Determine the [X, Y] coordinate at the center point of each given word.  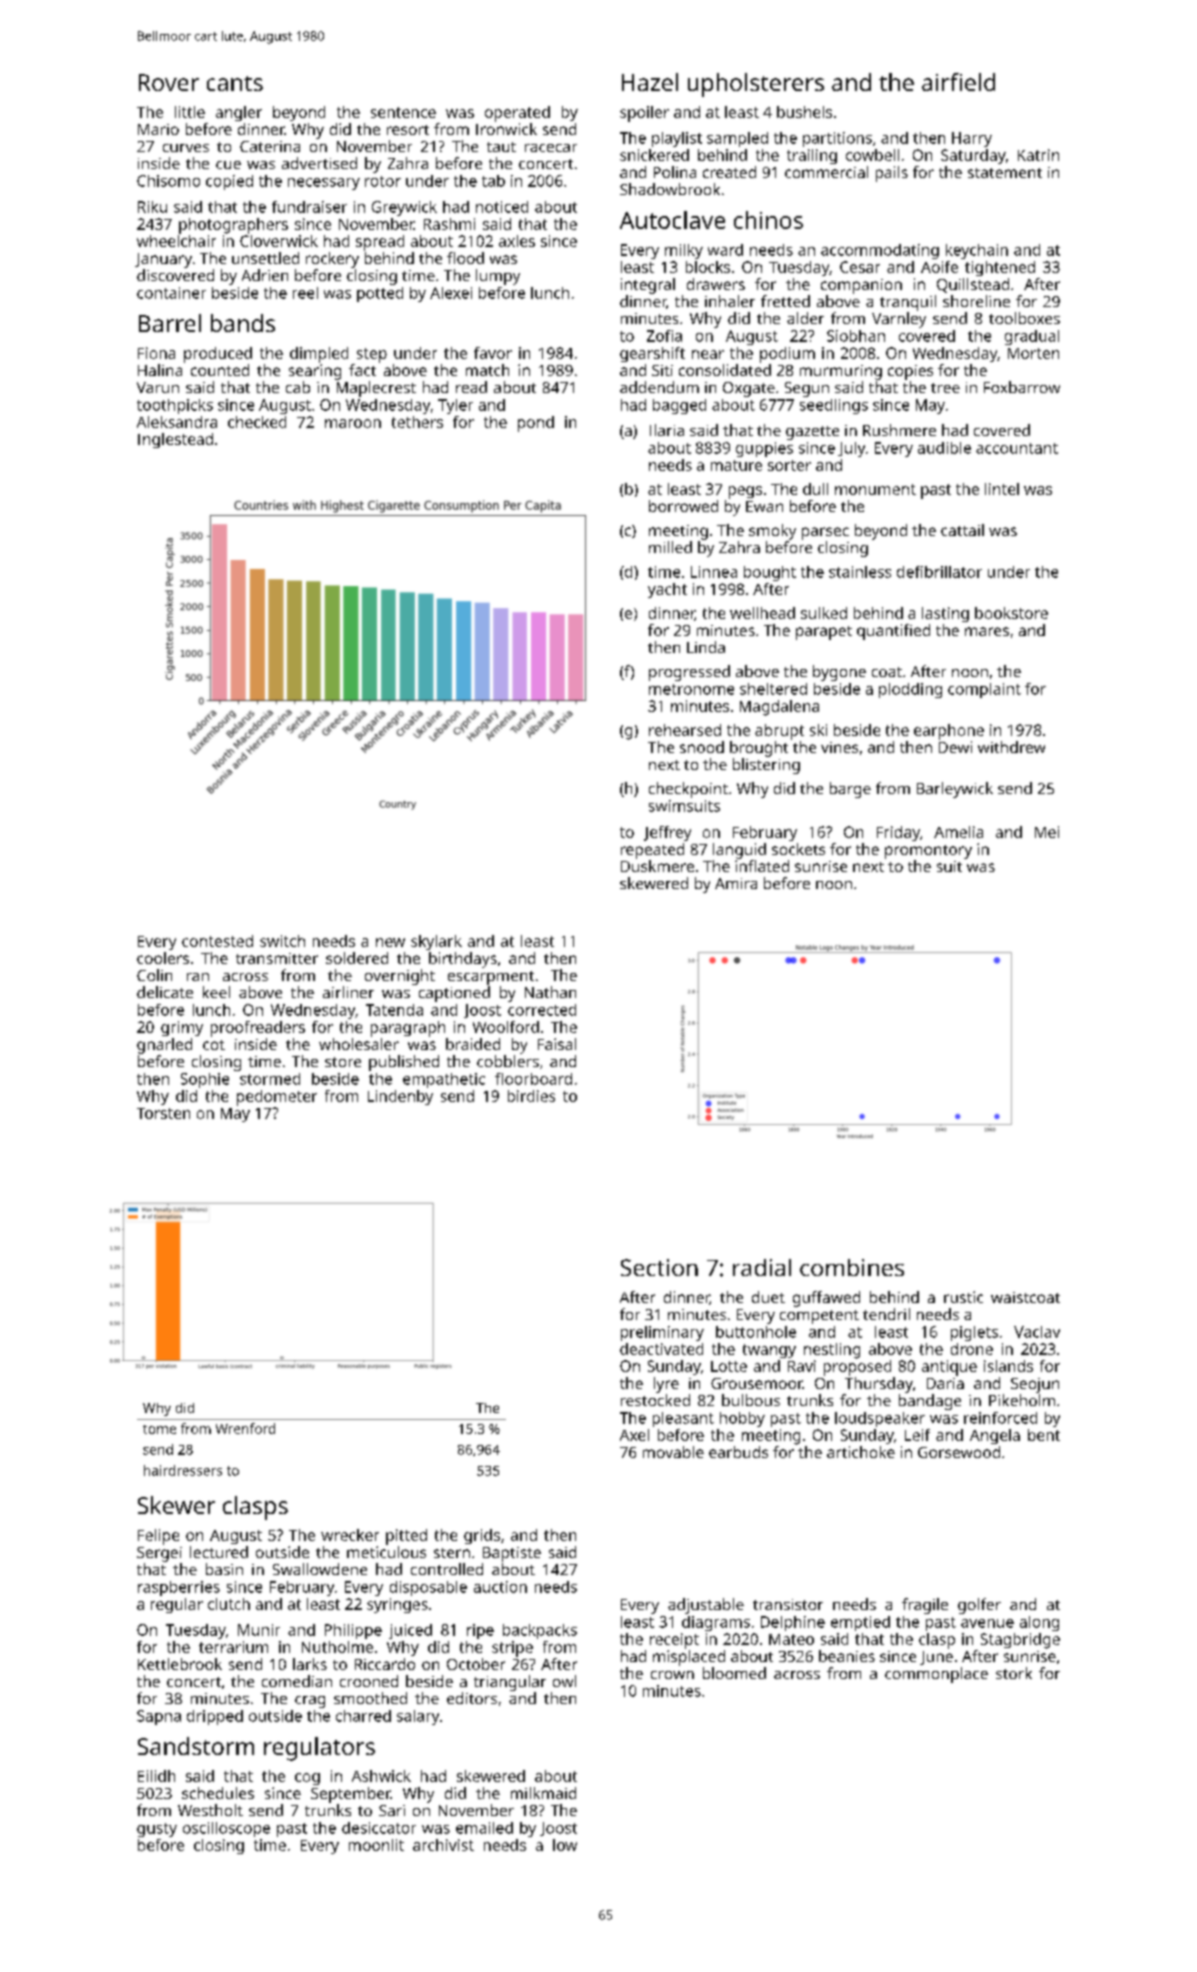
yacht [667, 590]
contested [217, 941]
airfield [958, 82]
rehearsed [685, 730]
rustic [963, 1297]
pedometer [277, 1098]
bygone [839, 673]
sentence [403, 112]
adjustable [706, 1606]
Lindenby [400, 1097]
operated [517, 114]
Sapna [159, 1717]
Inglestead [175, 440]
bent [1044, 1435]
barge [850, 790]
